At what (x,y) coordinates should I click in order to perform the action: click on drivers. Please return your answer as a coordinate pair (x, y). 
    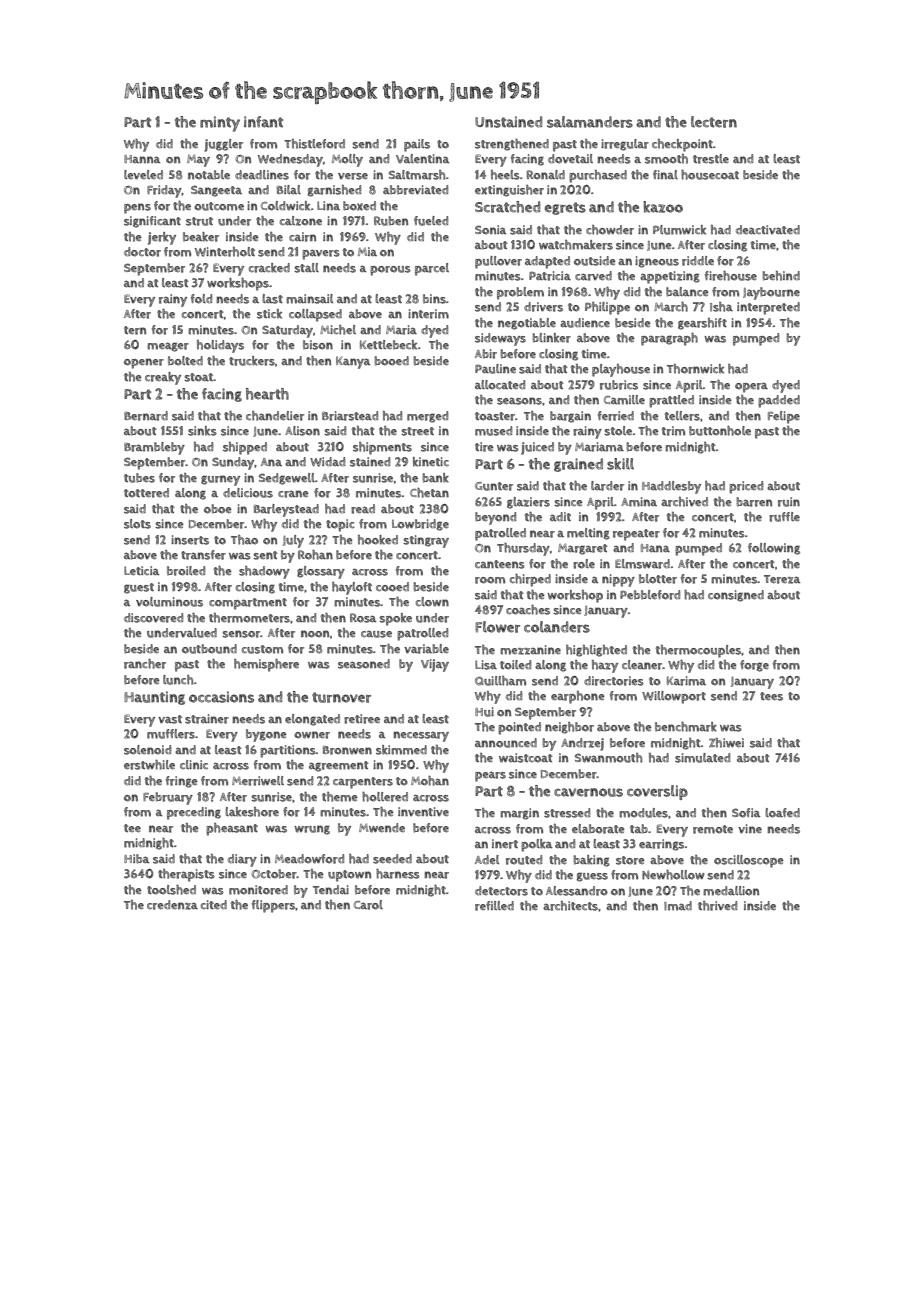
    Looking at the image, I should click on (543, 307).
